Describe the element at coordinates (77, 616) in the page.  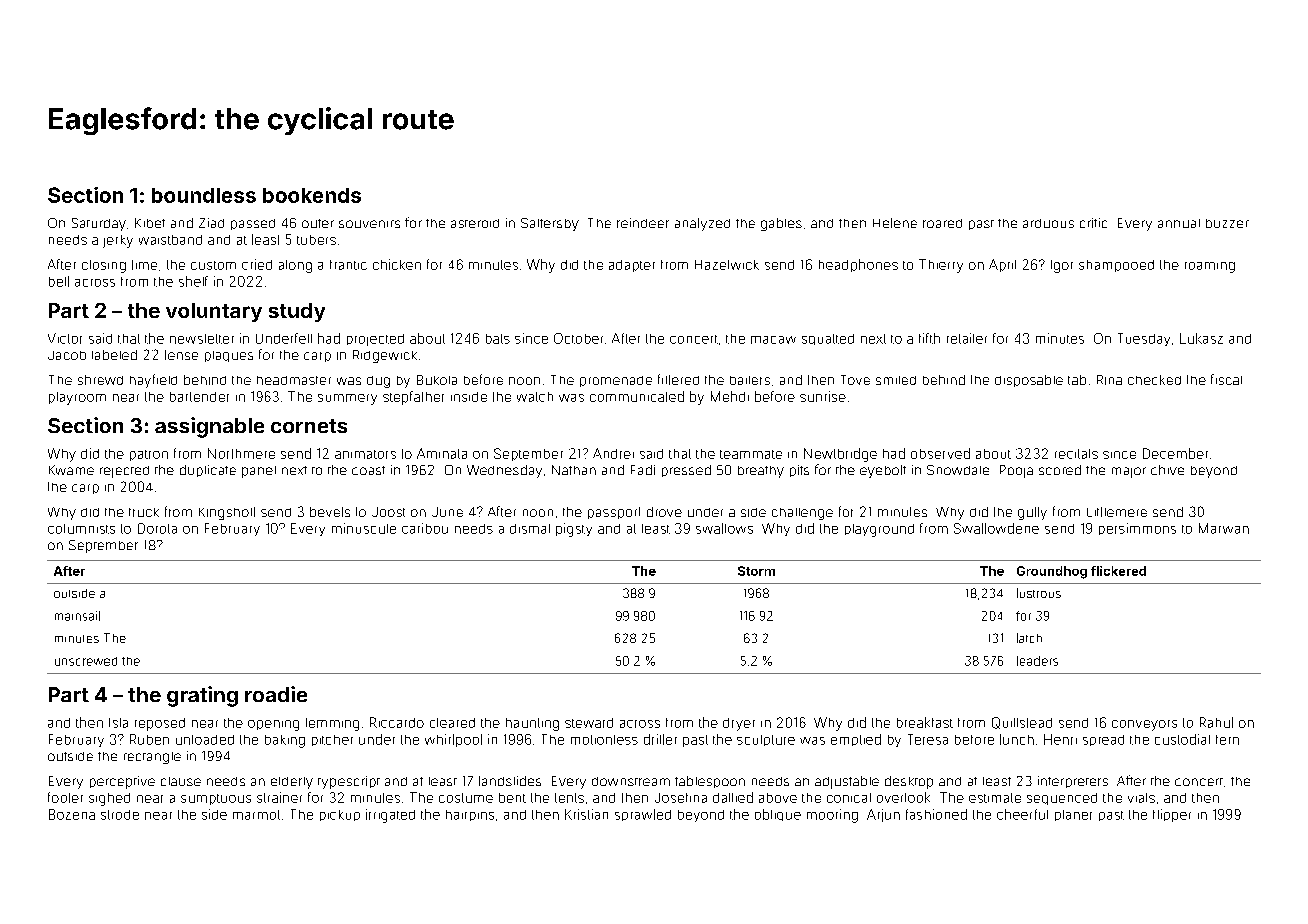
I see `mainsail` at that location.
